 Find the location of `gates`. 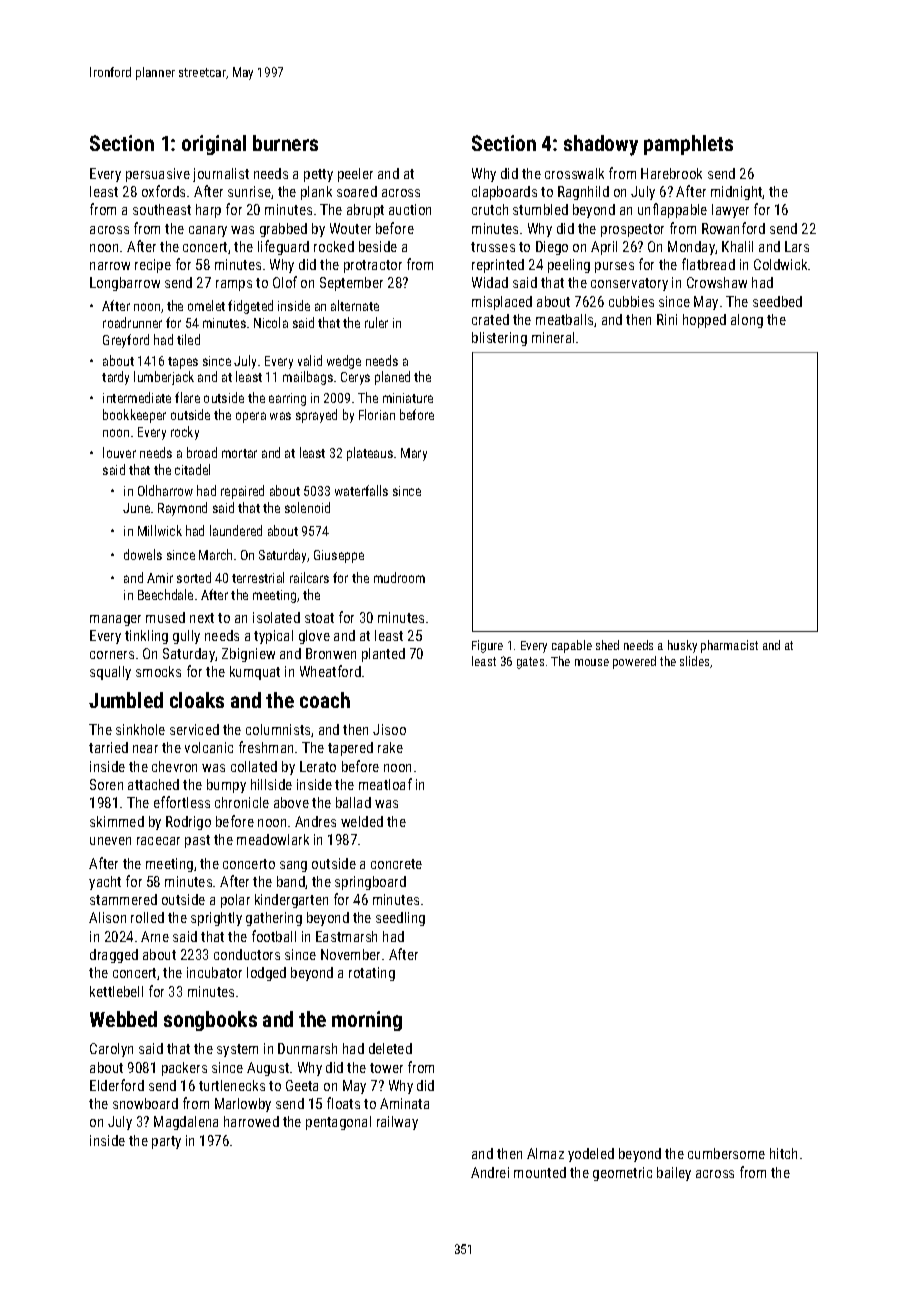

gates is located at coordinates (530, 663).
